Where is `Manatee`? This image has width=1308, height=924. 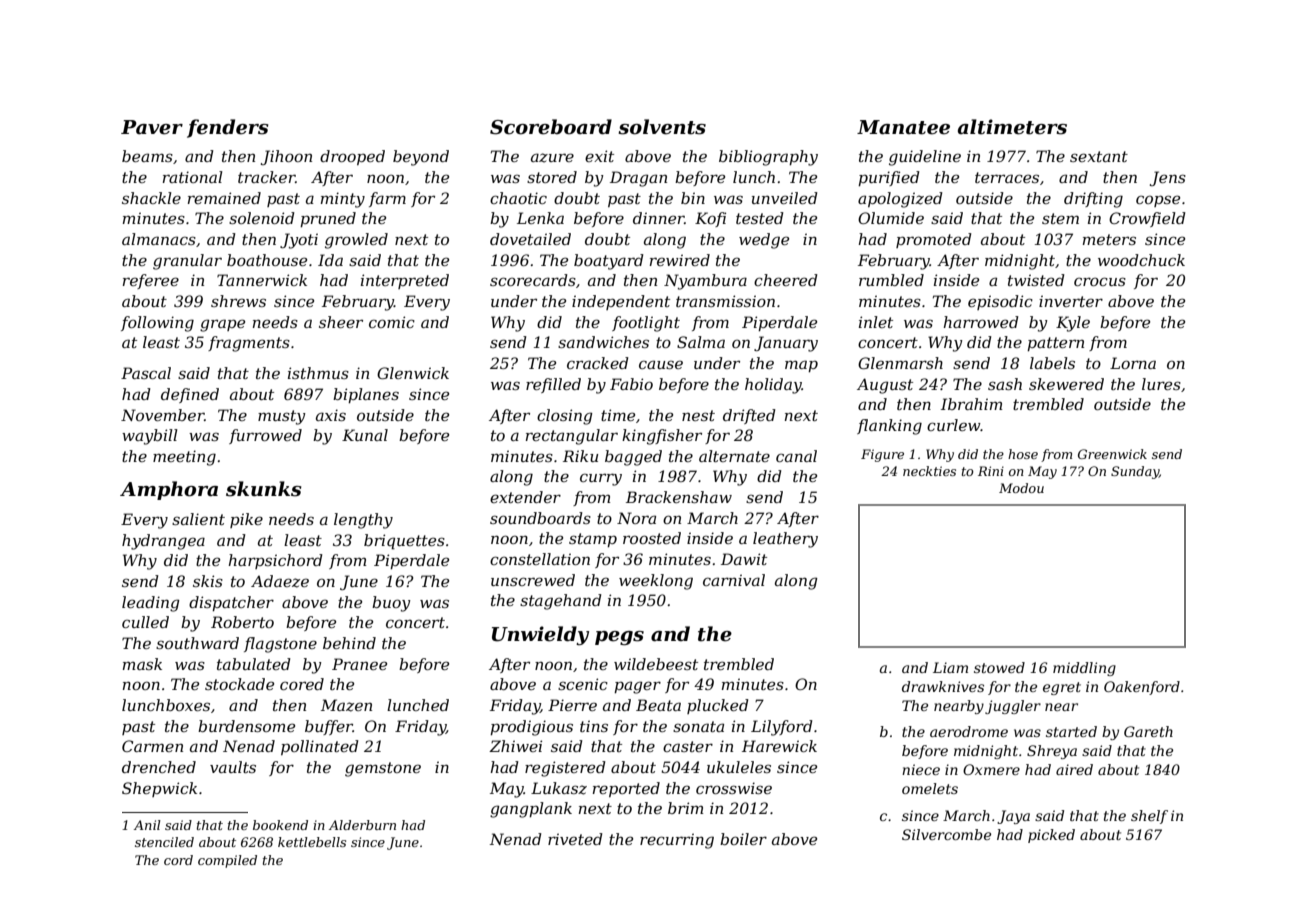 Manatee is located at coordinates (903, 127).
